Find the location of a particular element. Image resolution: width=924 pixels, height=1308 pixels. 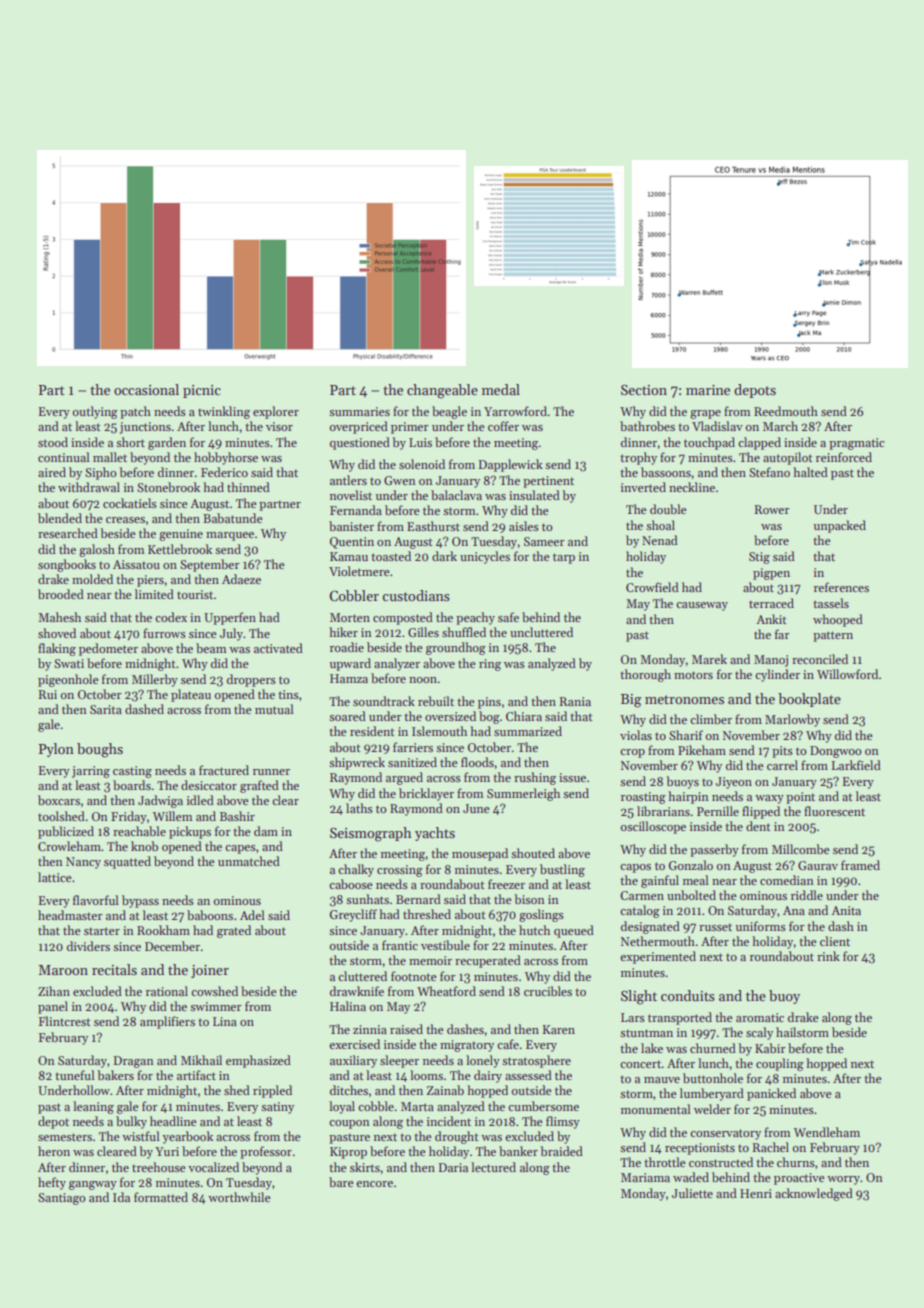

songbooks is located at coordinates (67, 565).
